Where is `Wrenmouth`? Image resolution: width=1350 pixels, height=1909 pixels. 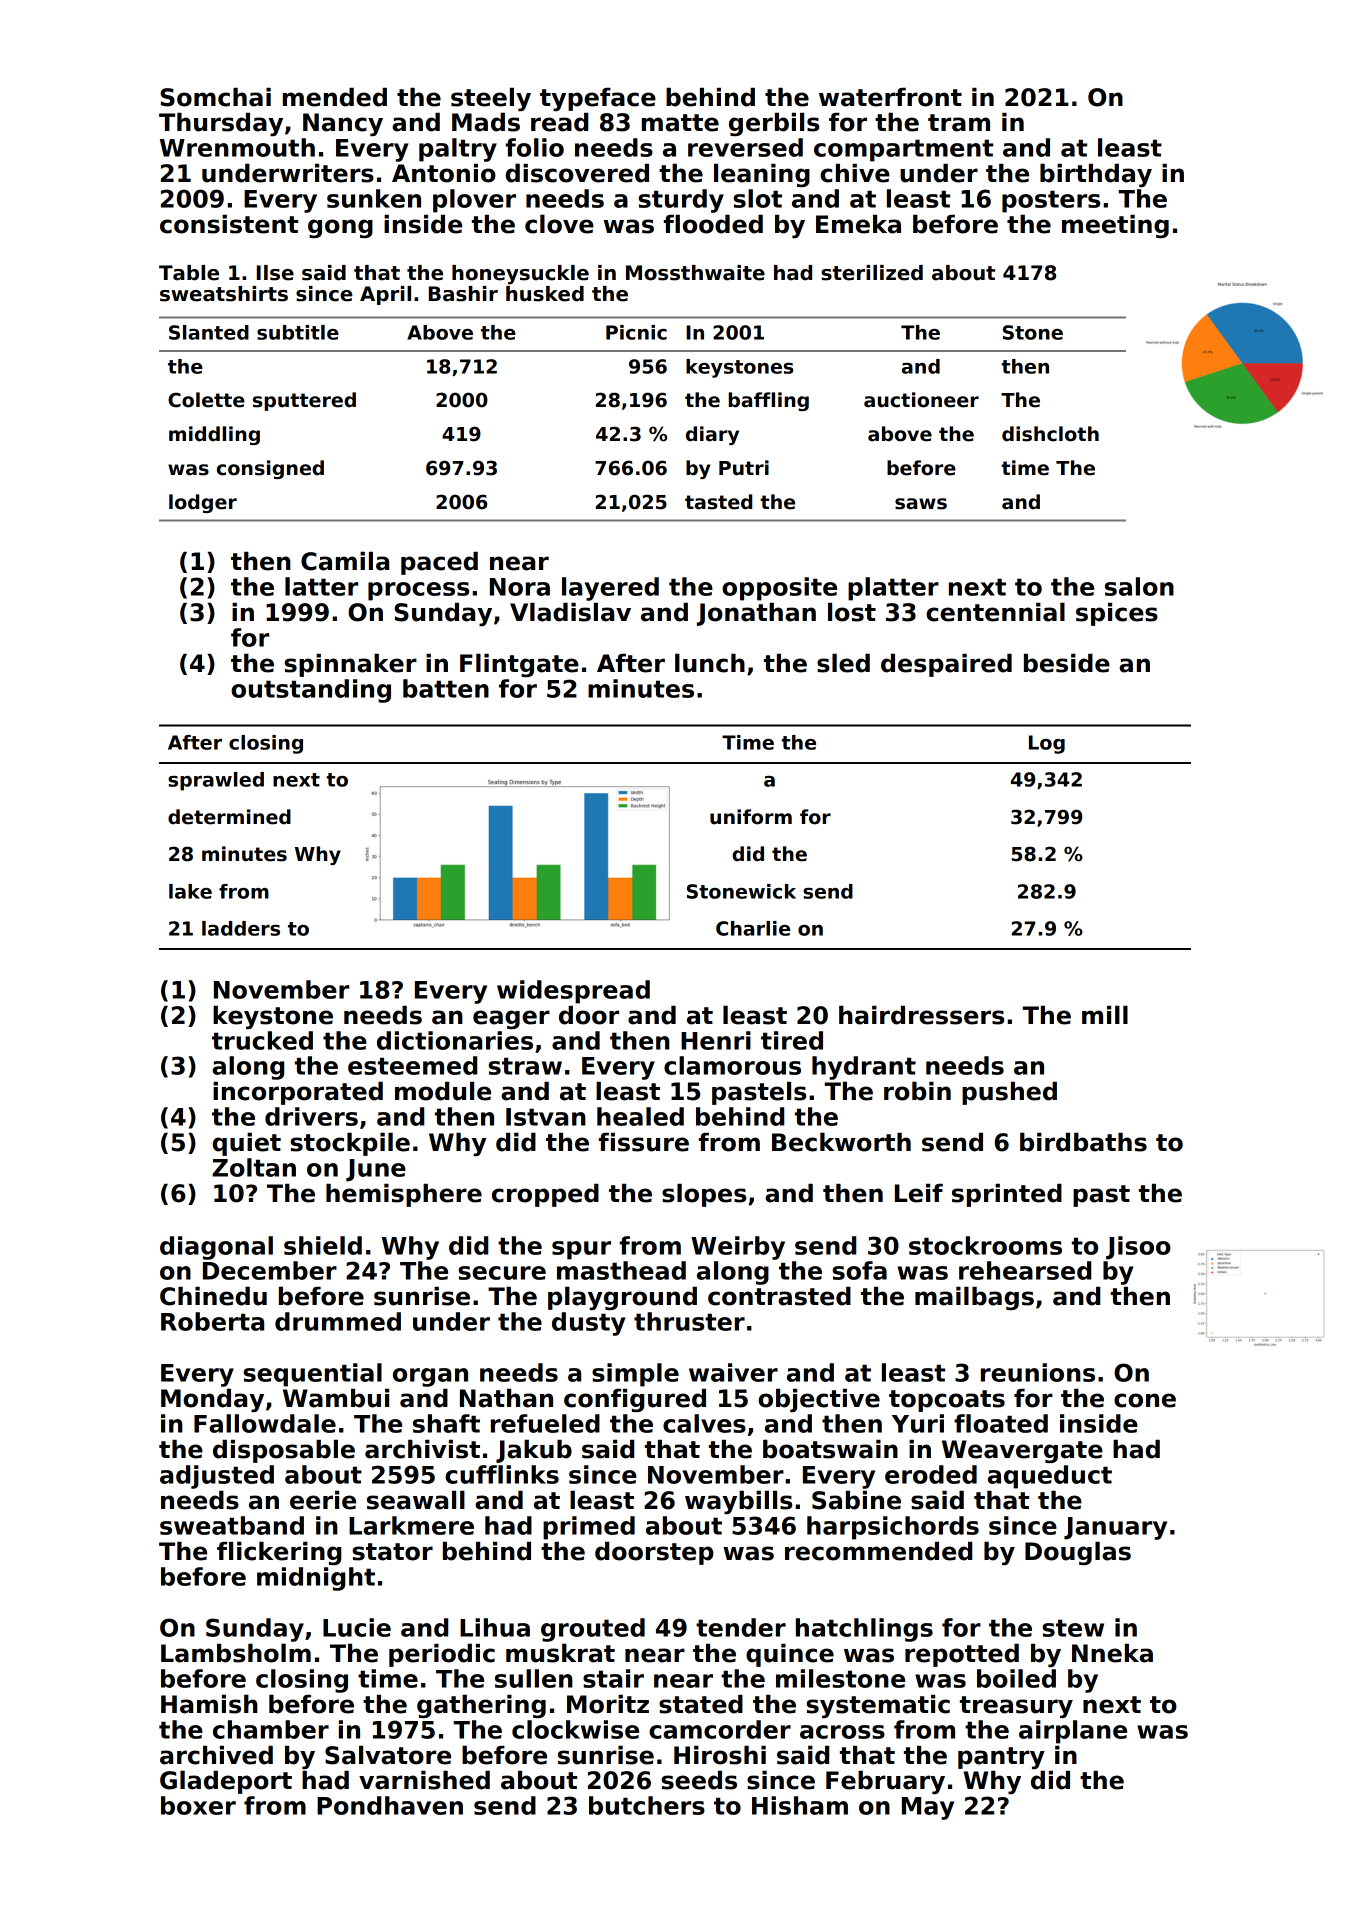 Wrenmouth is located at coordinates (237, 147).
